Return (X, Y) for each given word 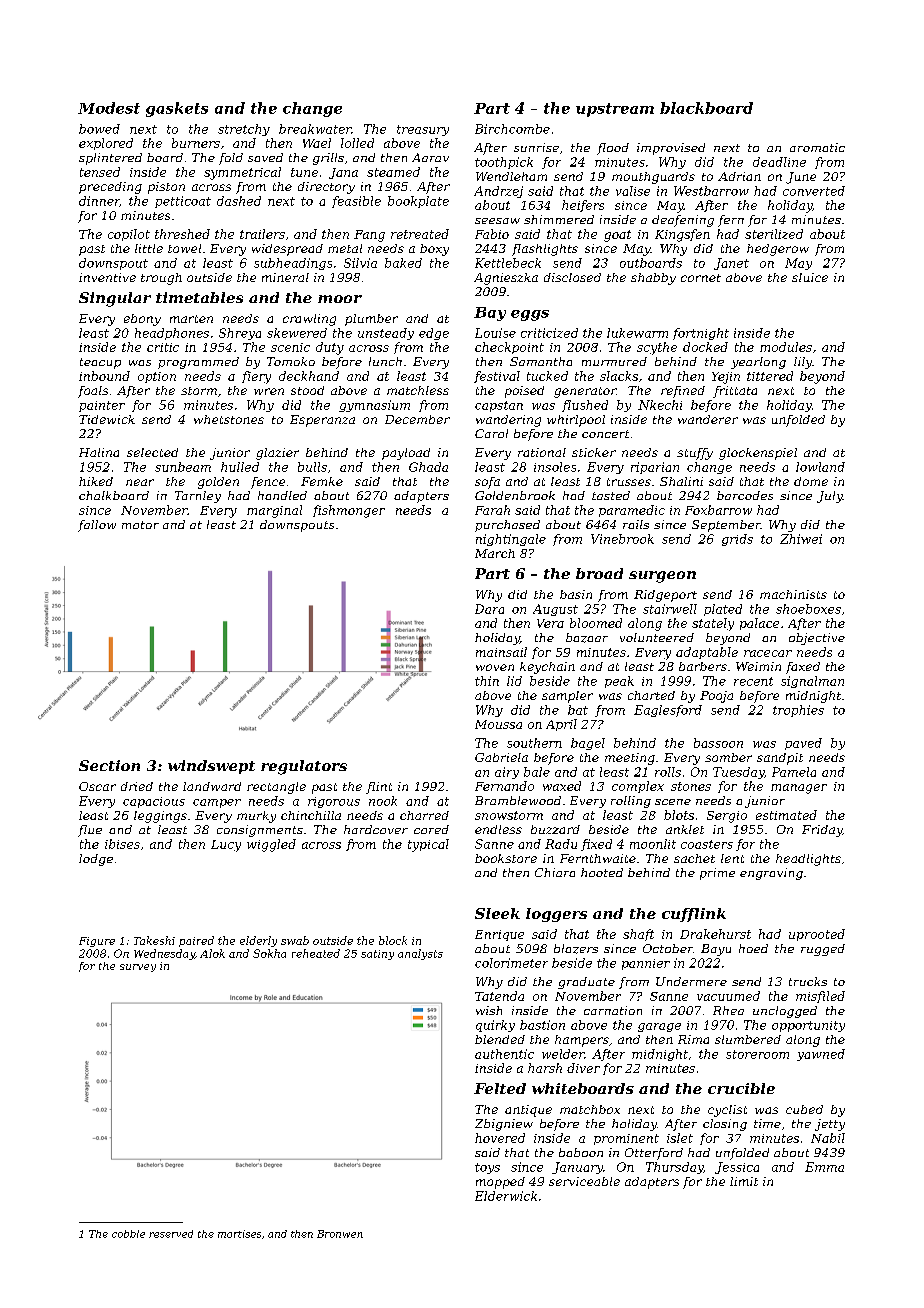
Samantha (541, 361)
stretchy (244, 130)
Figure (97, 942)
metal (345, 248)
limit (744, 1181)
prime (717, 874)
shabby (653, 279)
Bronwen (340, 1234)
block (393, 940)
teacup (100, 363)
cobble (128, 1234)
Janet (731, 264)
